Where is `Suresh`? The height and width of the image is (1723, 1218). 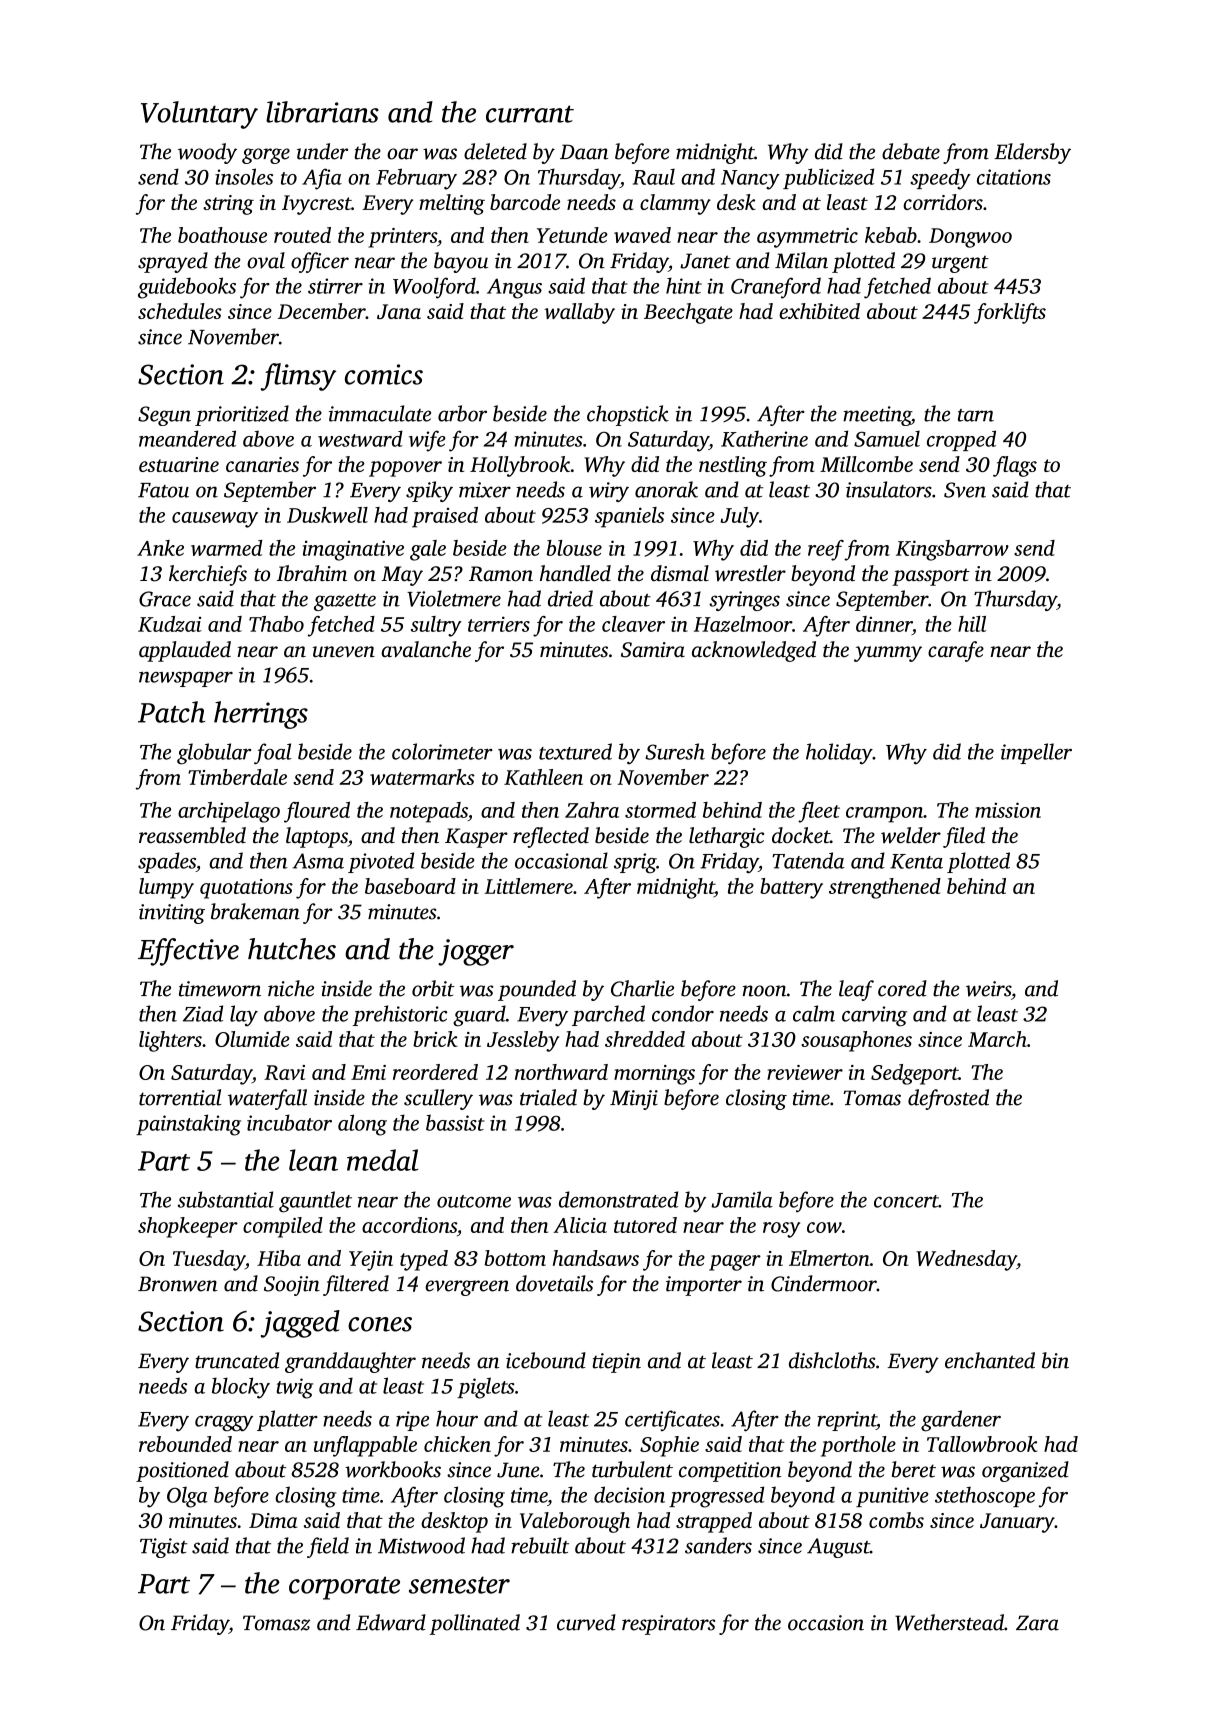 Suresh is located at coordinates (675, 751).
